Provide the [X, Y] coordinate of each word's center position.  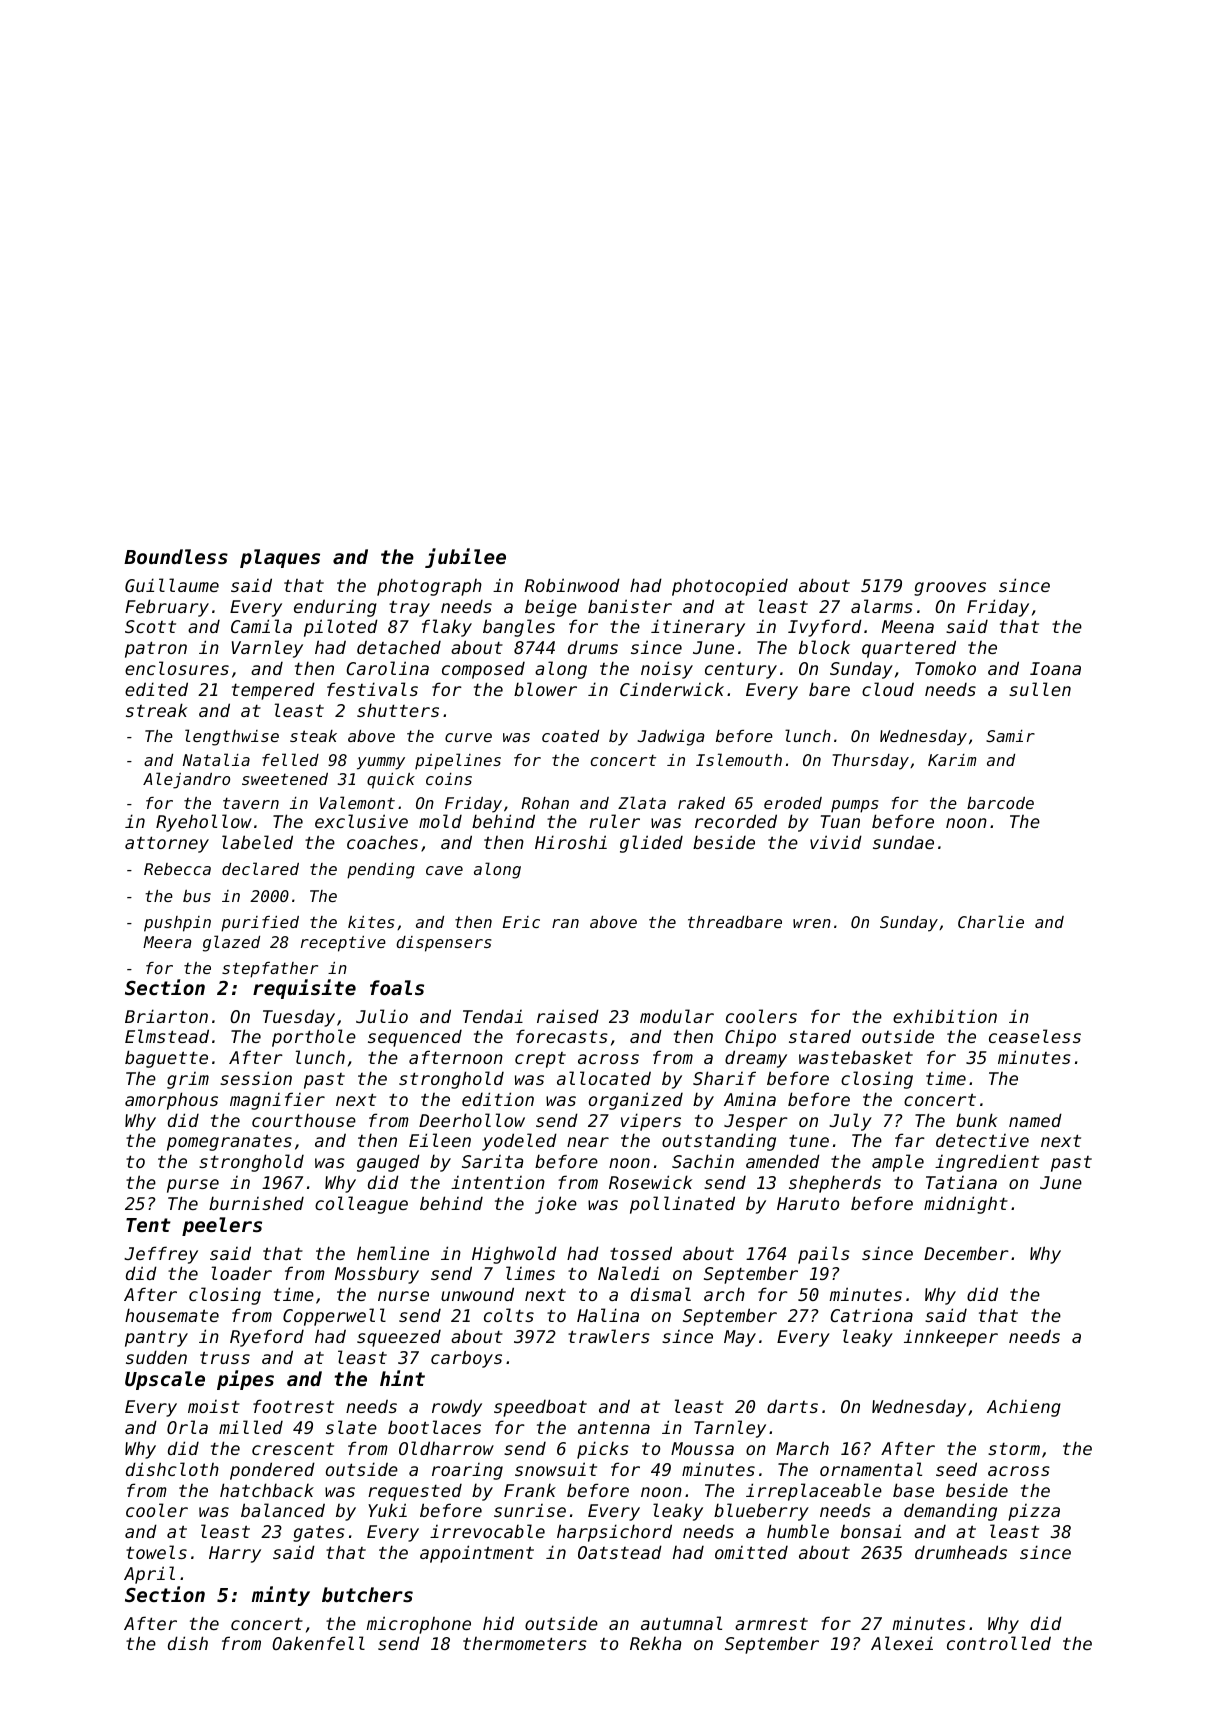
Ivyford [825, 628]
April [149, 1575]
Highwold [514, 1255]
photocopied [730, 587]
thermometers [525, 1643]
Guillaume [172, 585]
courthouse [304, 1120]
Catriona [872, 1315]
